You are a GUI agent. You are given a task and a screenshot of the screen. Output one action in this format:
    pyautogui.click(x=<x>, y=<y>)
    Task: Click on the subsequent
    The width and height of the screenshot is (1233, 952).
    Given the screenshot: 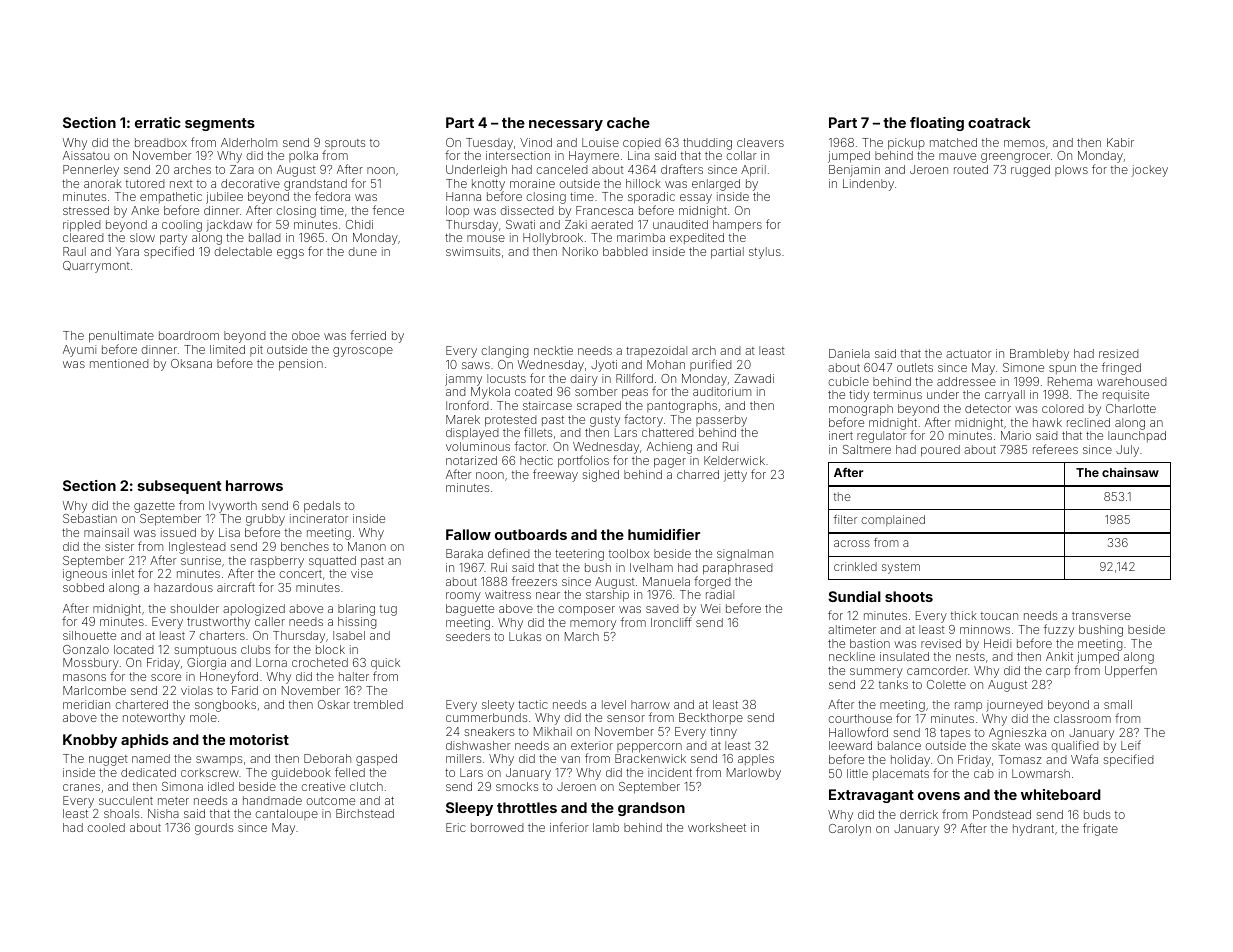 What is the action you would take?
    pyautogui.click(x=179, y=487)
